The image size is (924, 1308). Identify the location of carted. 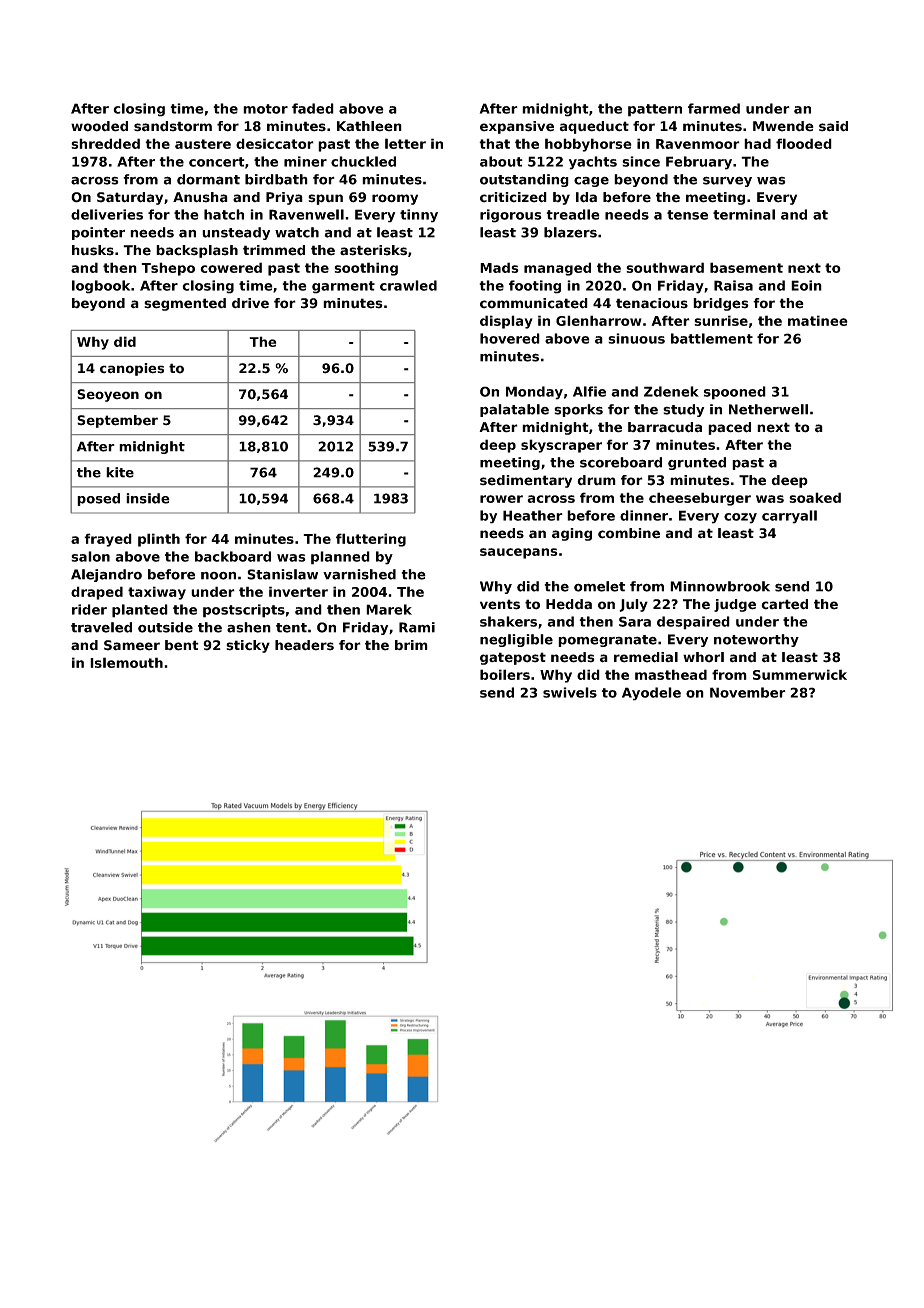
(784, 604).
